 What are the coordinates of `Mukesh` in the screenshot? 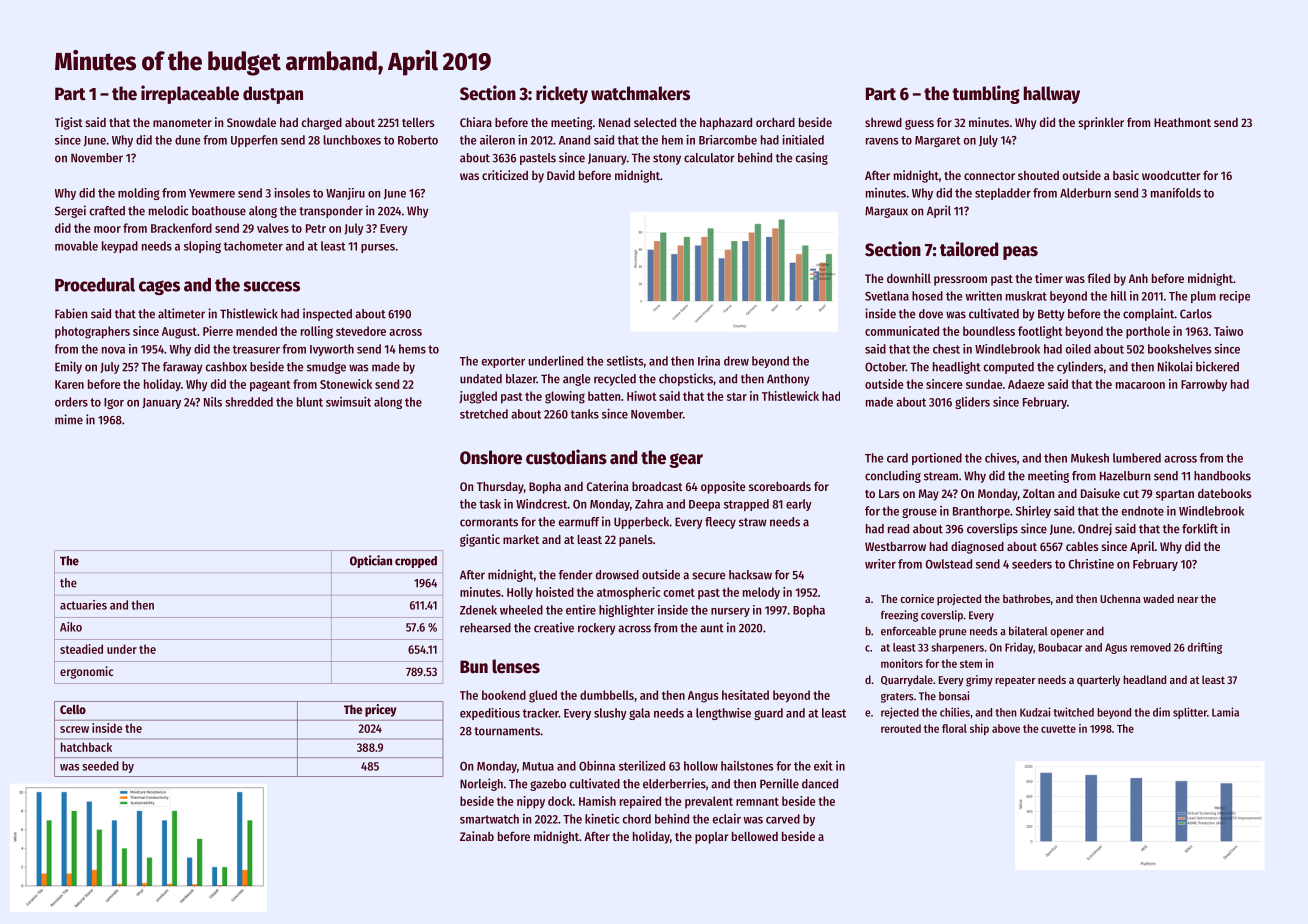 It's located at (1090, 458).
